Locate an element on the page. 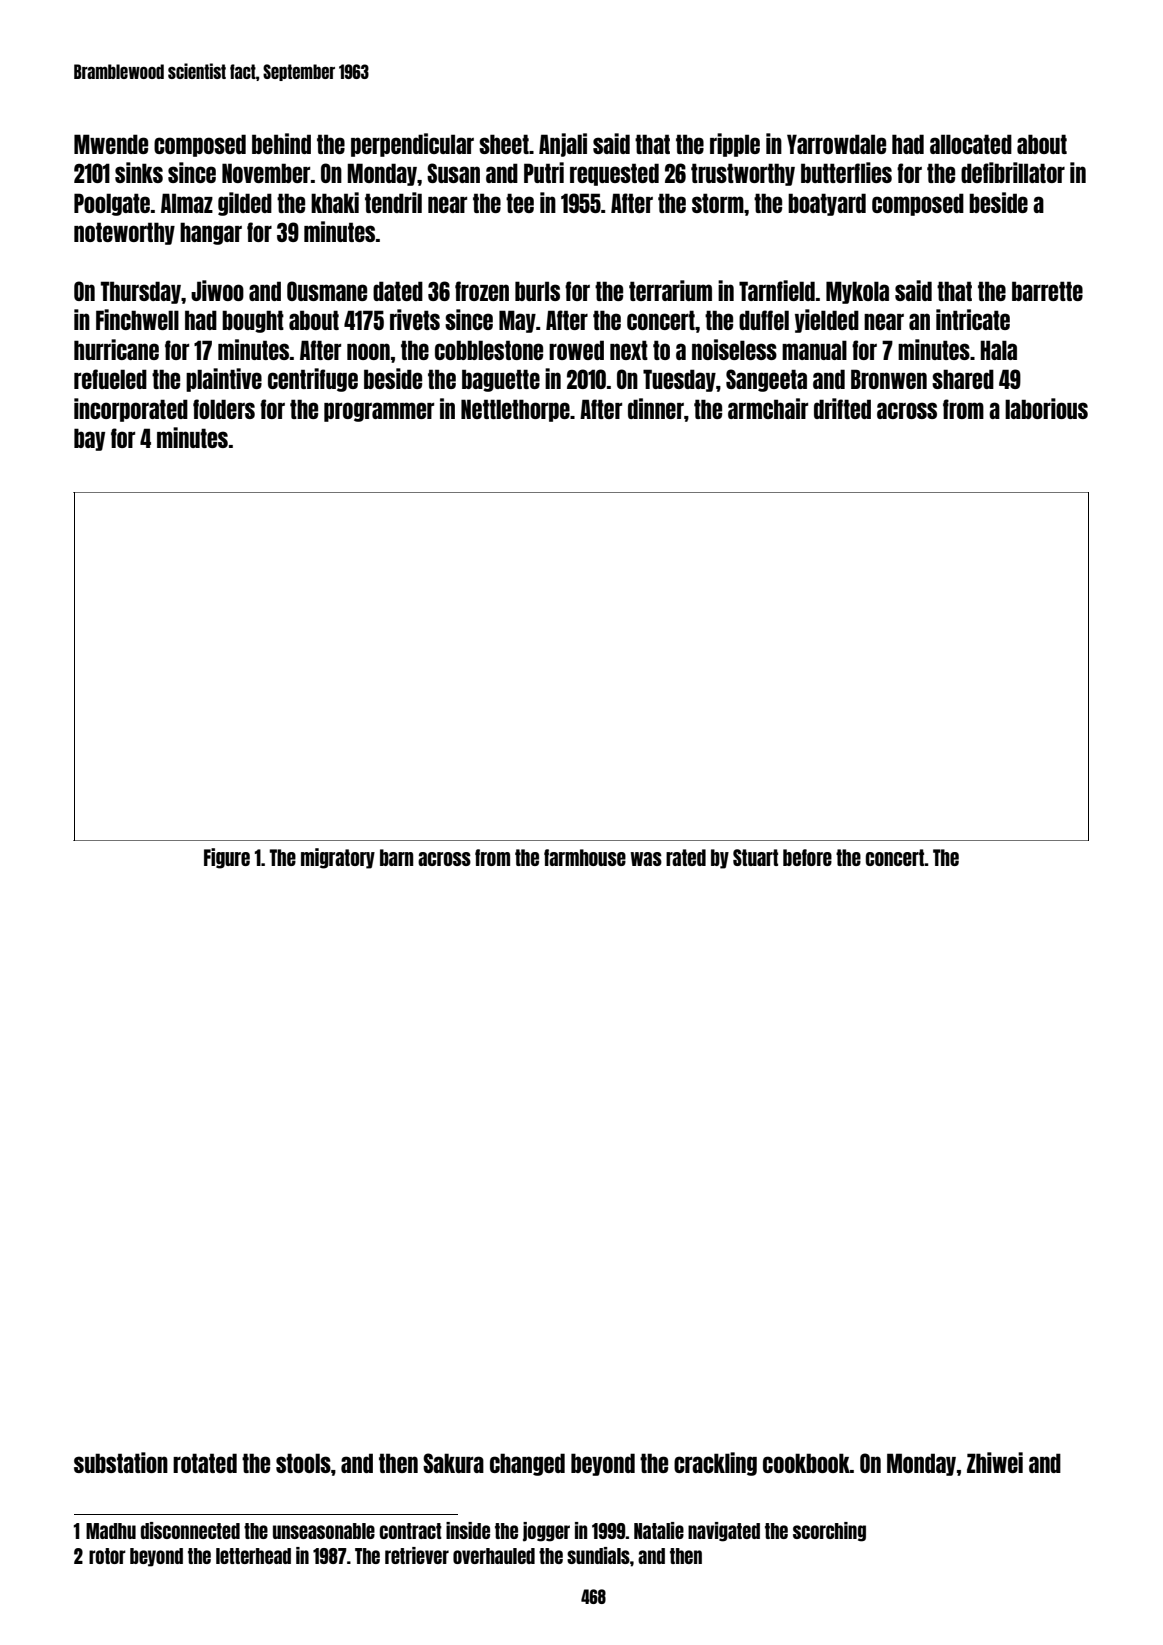  overhauled is located at coordinates (494, 1556).
